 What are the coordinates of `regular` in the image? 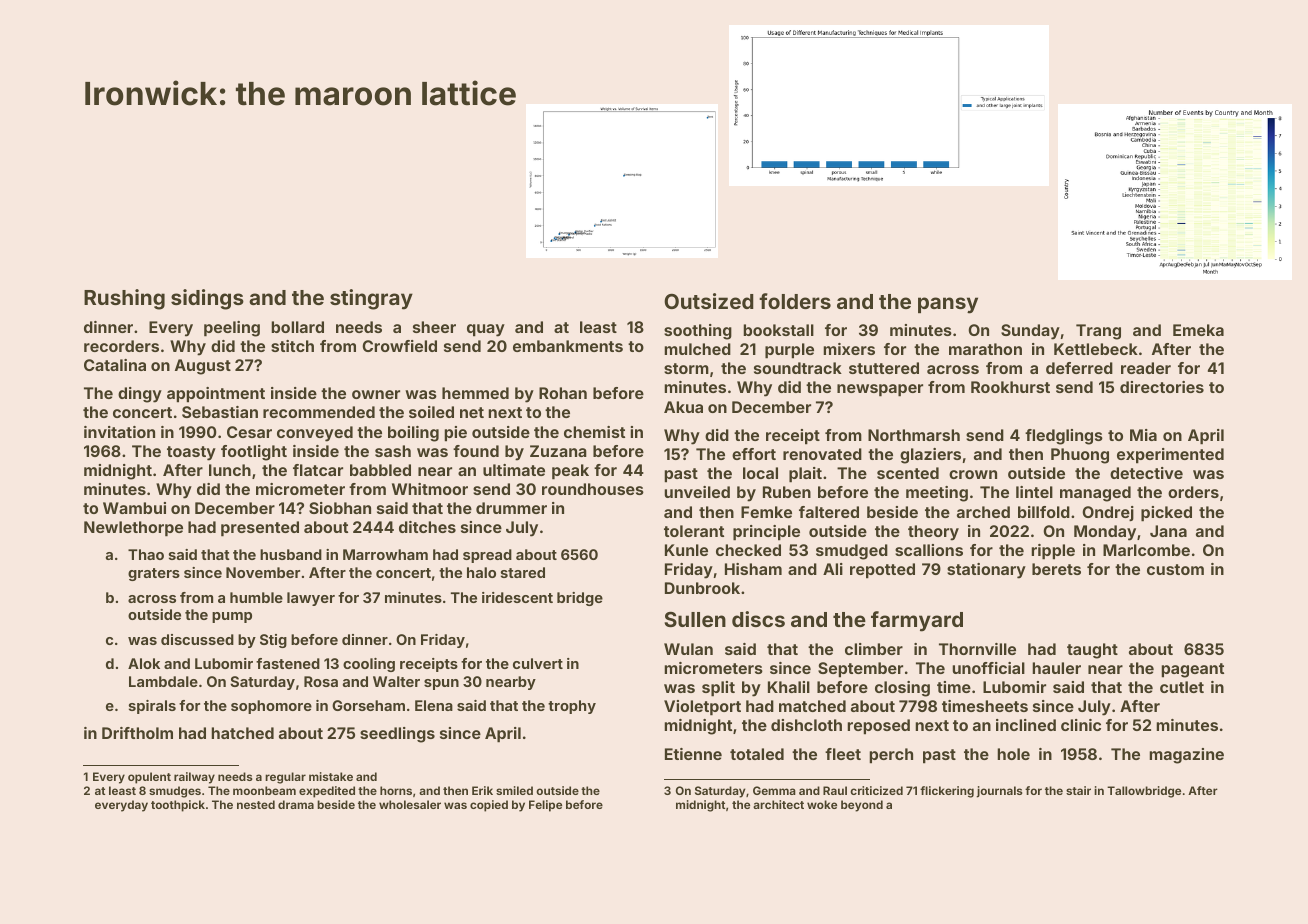 It's located at (285, 778).
